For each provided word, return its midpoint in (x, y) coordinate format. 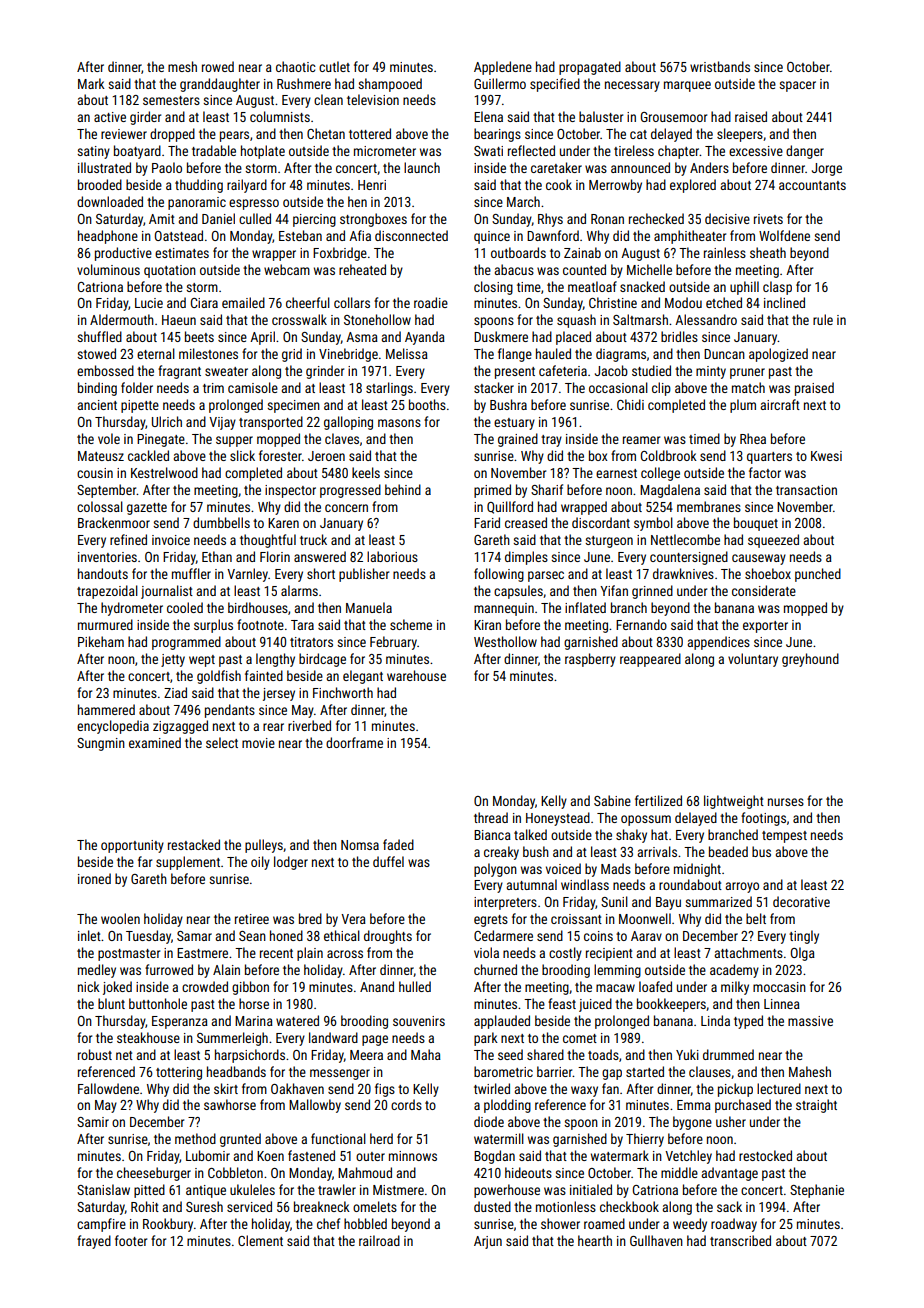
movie (258, 743)
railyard (247, 186)
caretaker (556, 167)
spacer (797, 86)
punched (818, 575)
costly (565, 954)
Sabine (612, 800)
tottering (179, 1073)
